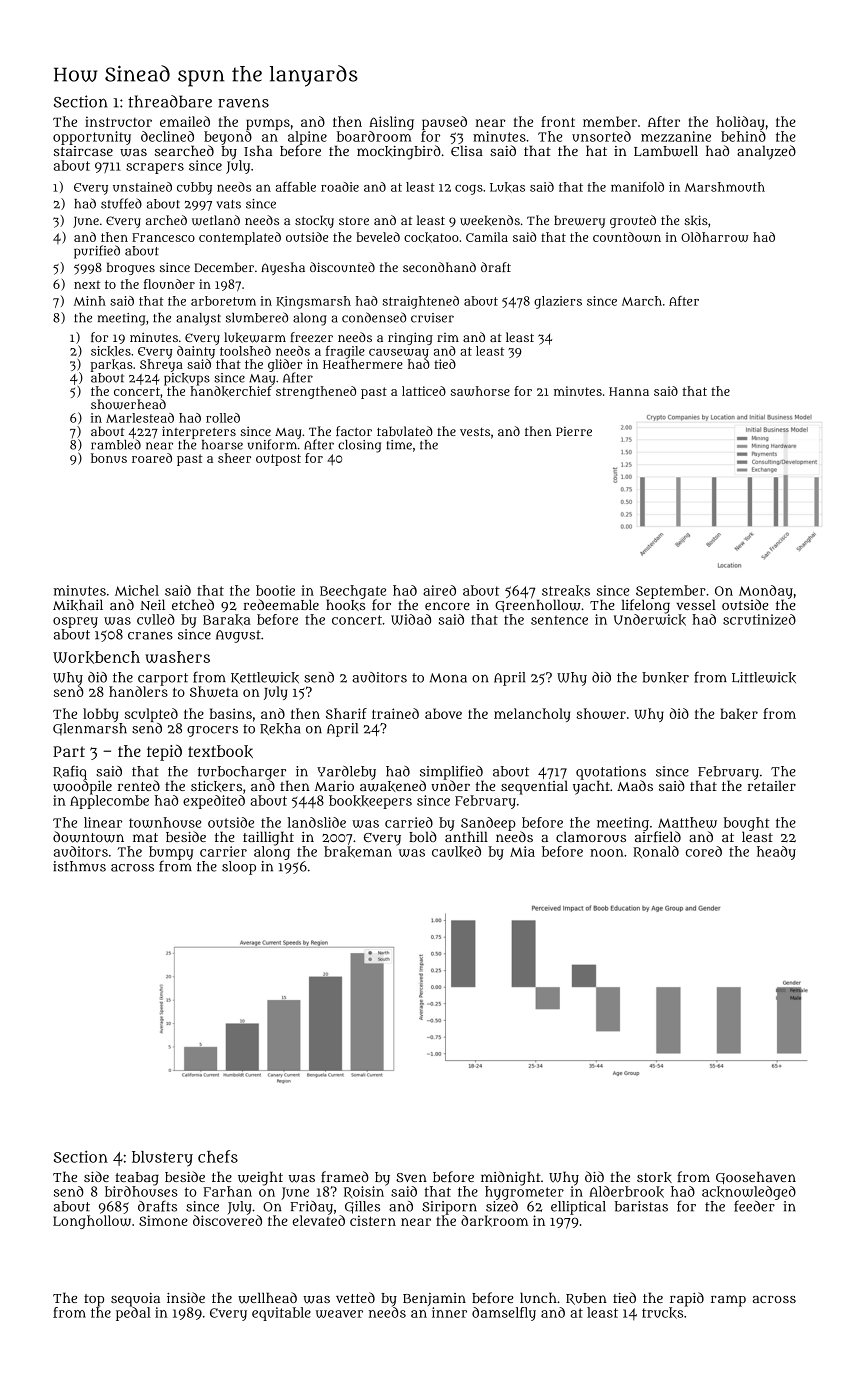 The width and height of the screenshot is (849, 1400). I want to click on paused, so click(444, 123).
